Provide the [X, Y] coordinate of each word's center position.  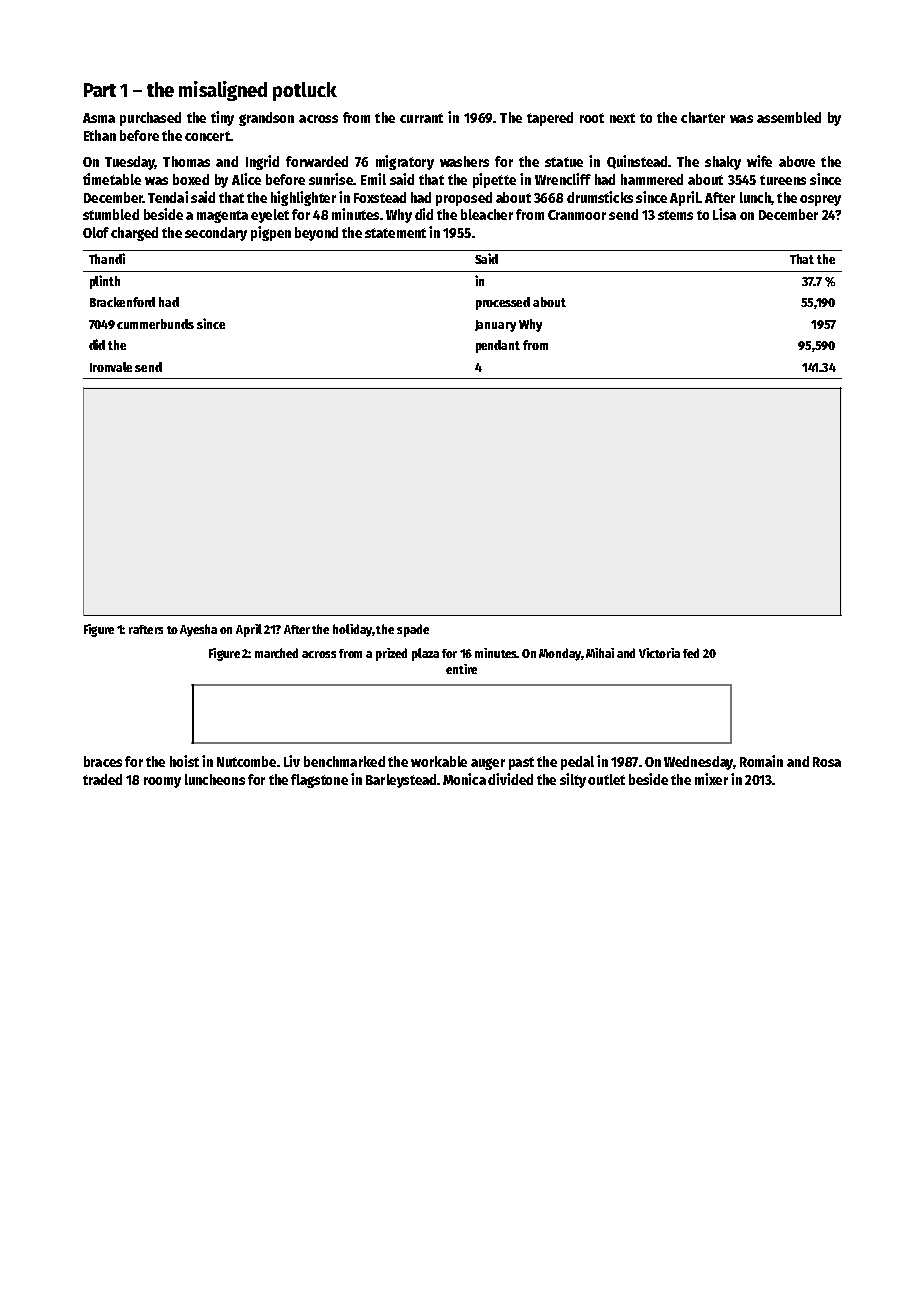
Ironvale [111, 367]
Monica [464, 779]
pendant [498, 346]
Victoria [659, 653]
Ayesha [198, 630]
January [495, 326]
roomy [162, 782]
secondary [216, 234]
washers [464, 161]
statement [395, 233]
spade [413, 630]
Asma [99, 118]
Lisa [724, 214]
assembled [789, 117]
